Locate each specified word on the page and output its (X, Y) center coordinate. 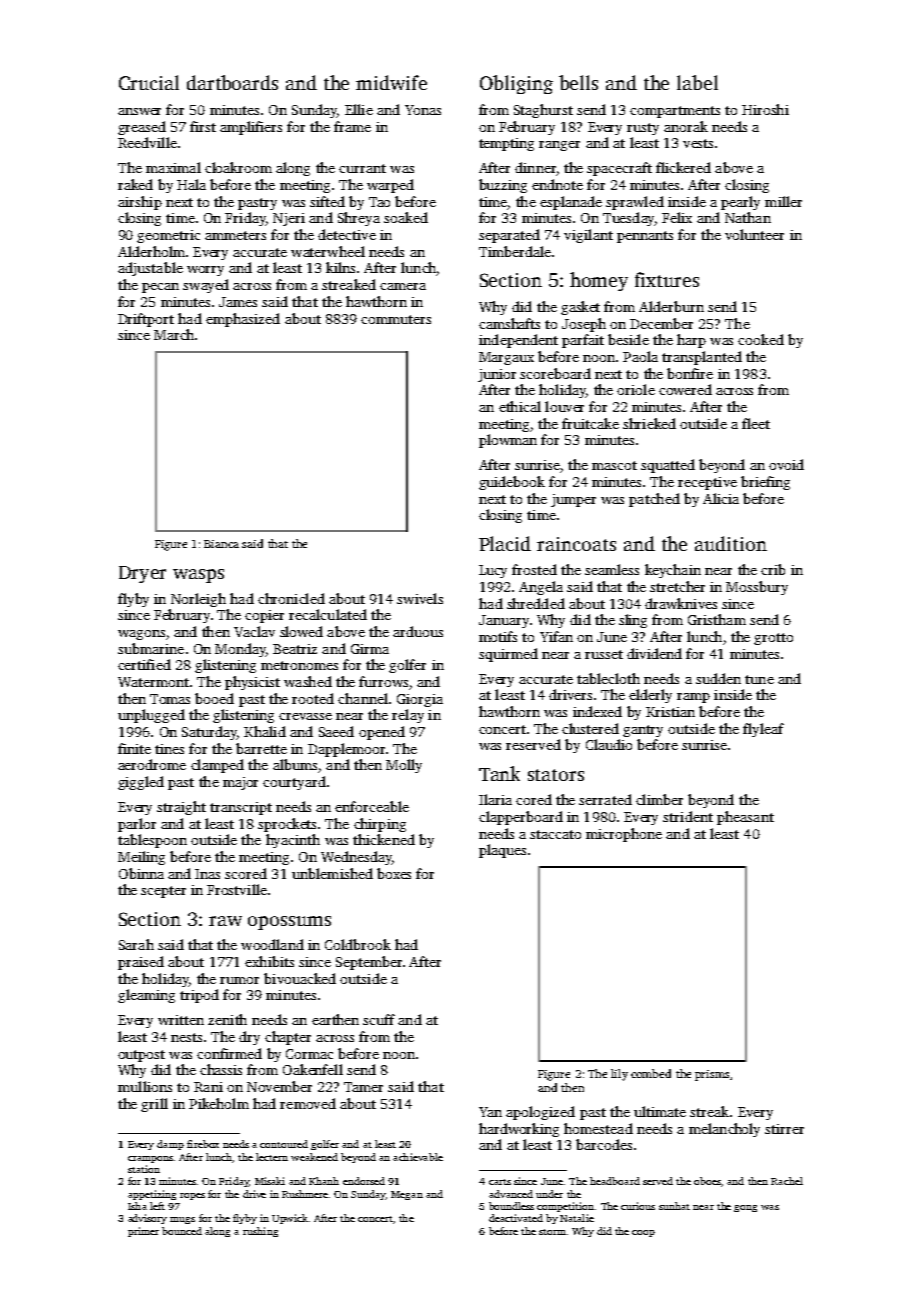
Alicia (721, 498)
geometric (168, 236)
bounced (182, 1231)
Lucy (493, 571)
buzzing (503, 186)
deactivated (516, 1218)
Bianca (221, 544)
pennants (645, 237)
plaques (502, 851)
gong (745, 1208)
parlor (137, 825)
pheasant (745, 818)
